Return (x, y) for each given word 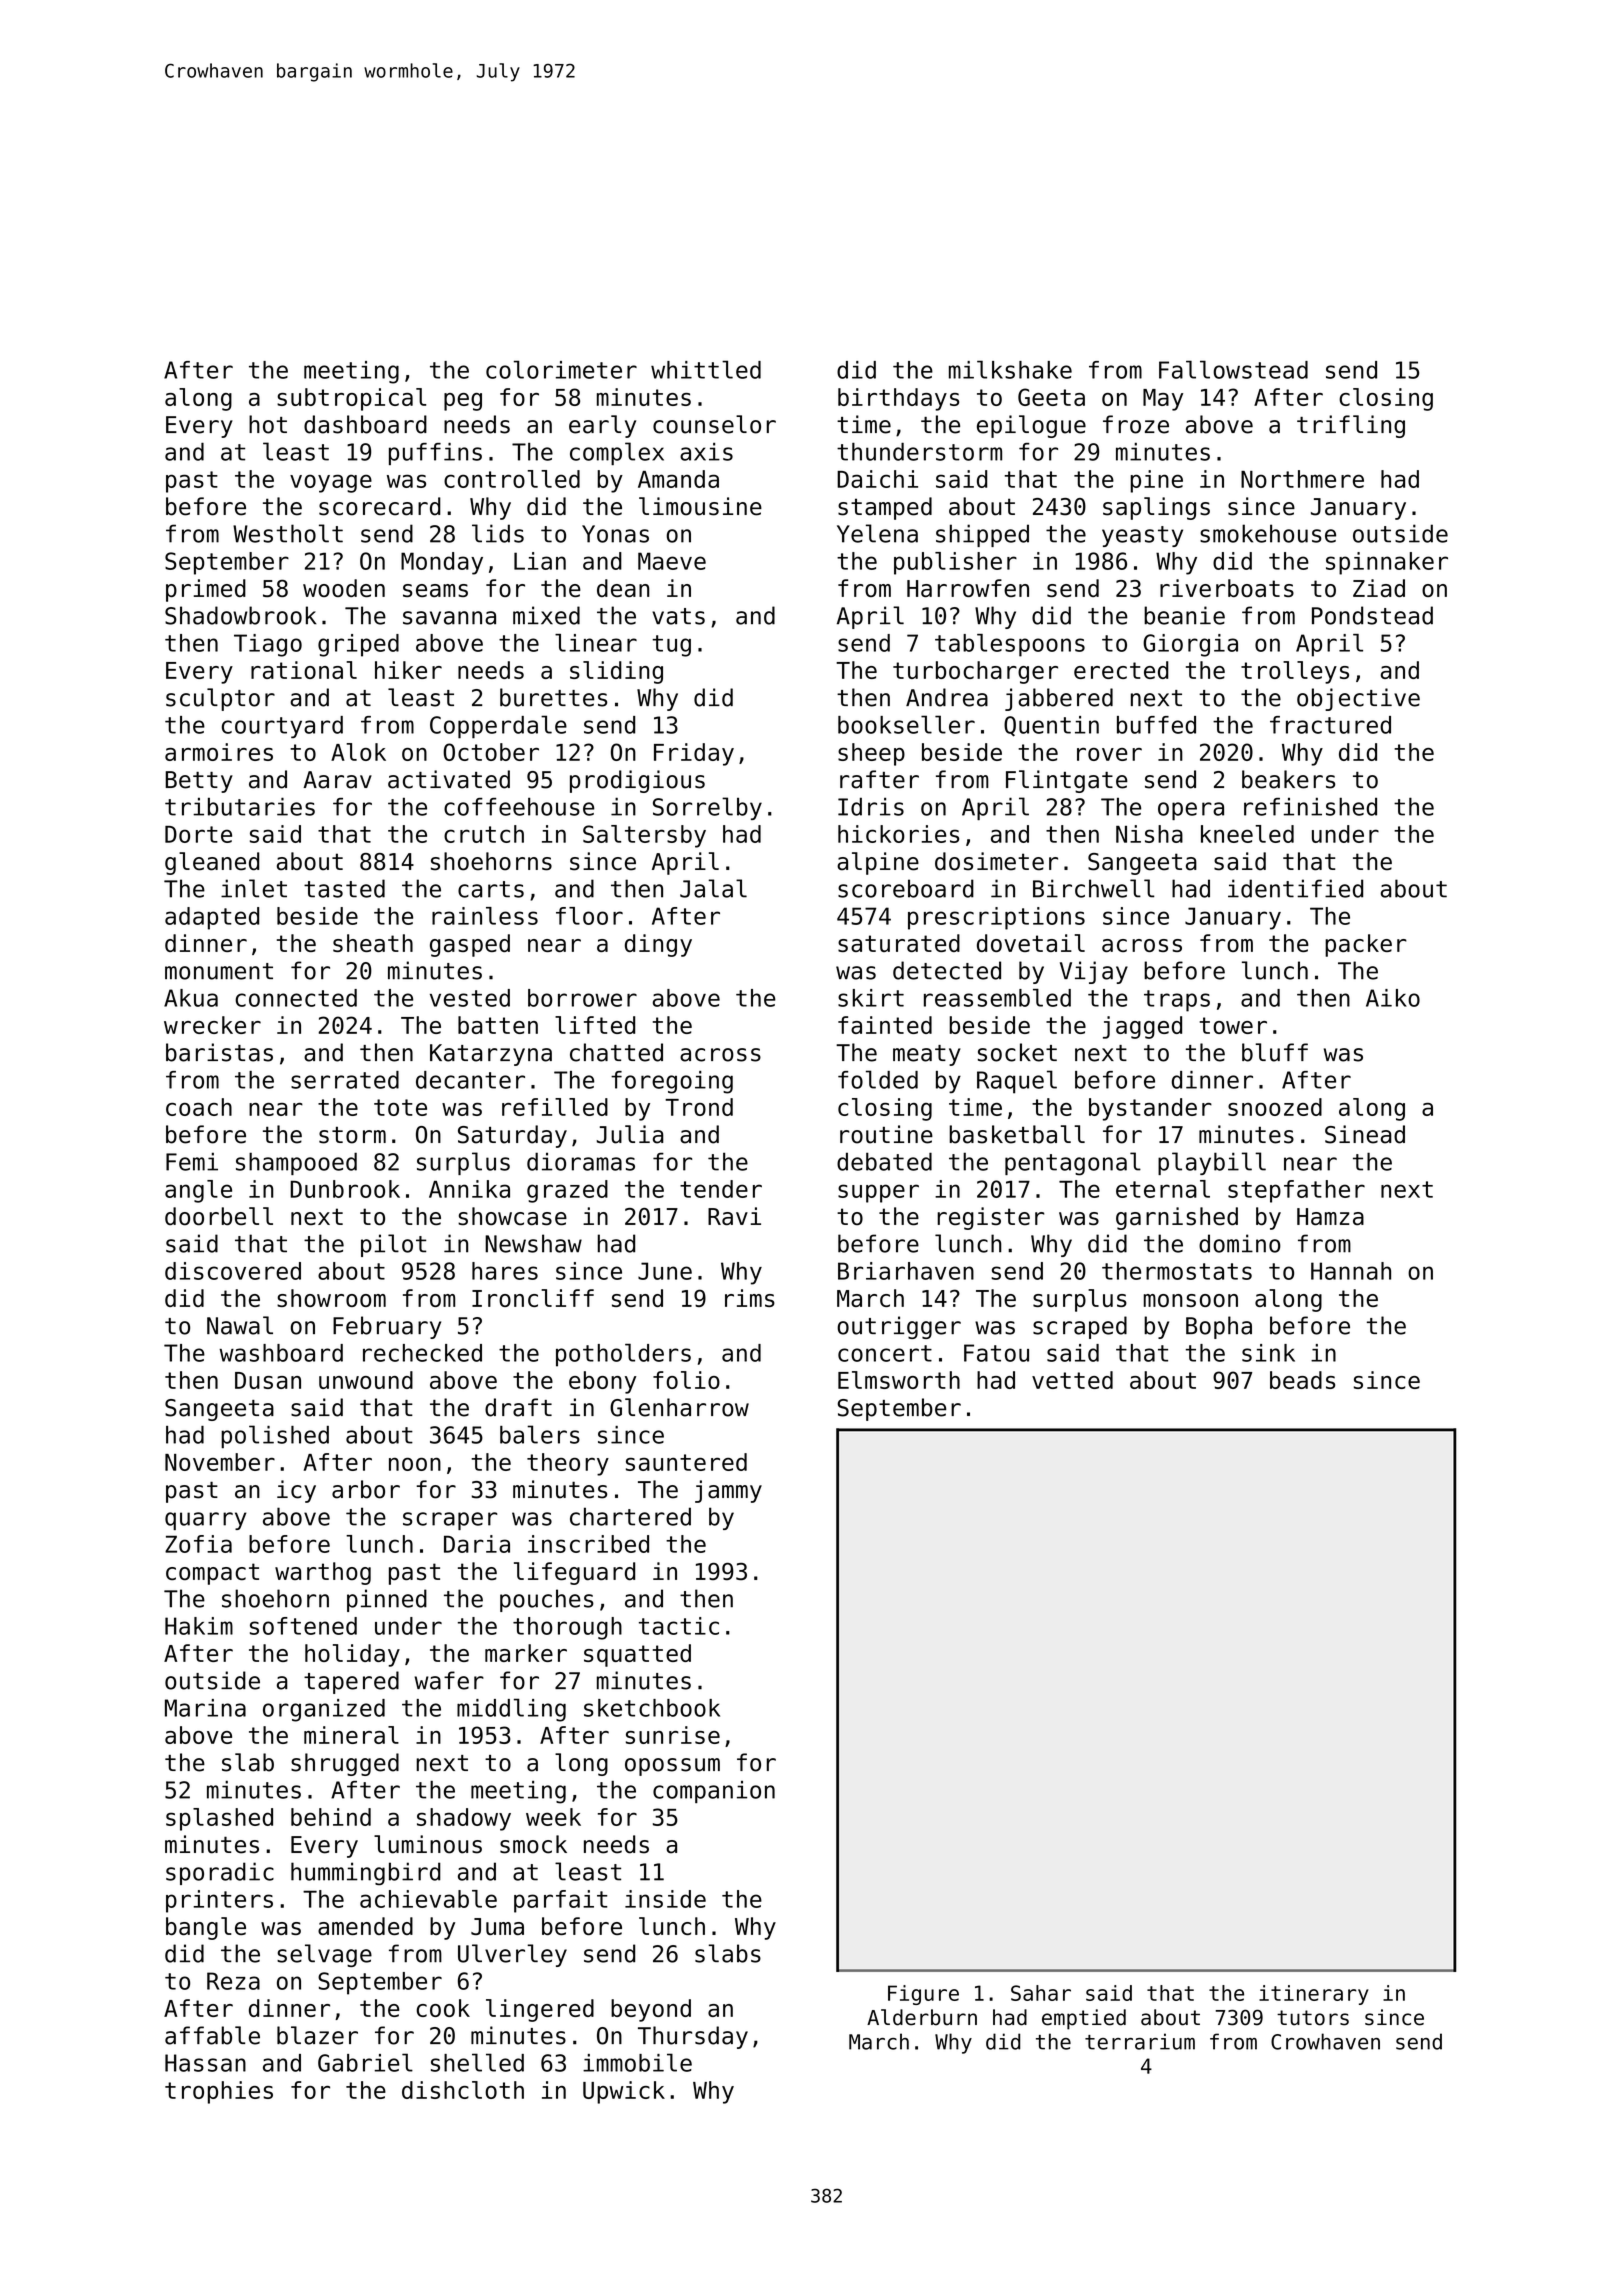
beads (1302, 1380)
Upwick (624, 2092)
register (990, 1218)
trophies (219, 2092)
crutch (484, 834)
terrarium (1140, 2041)
